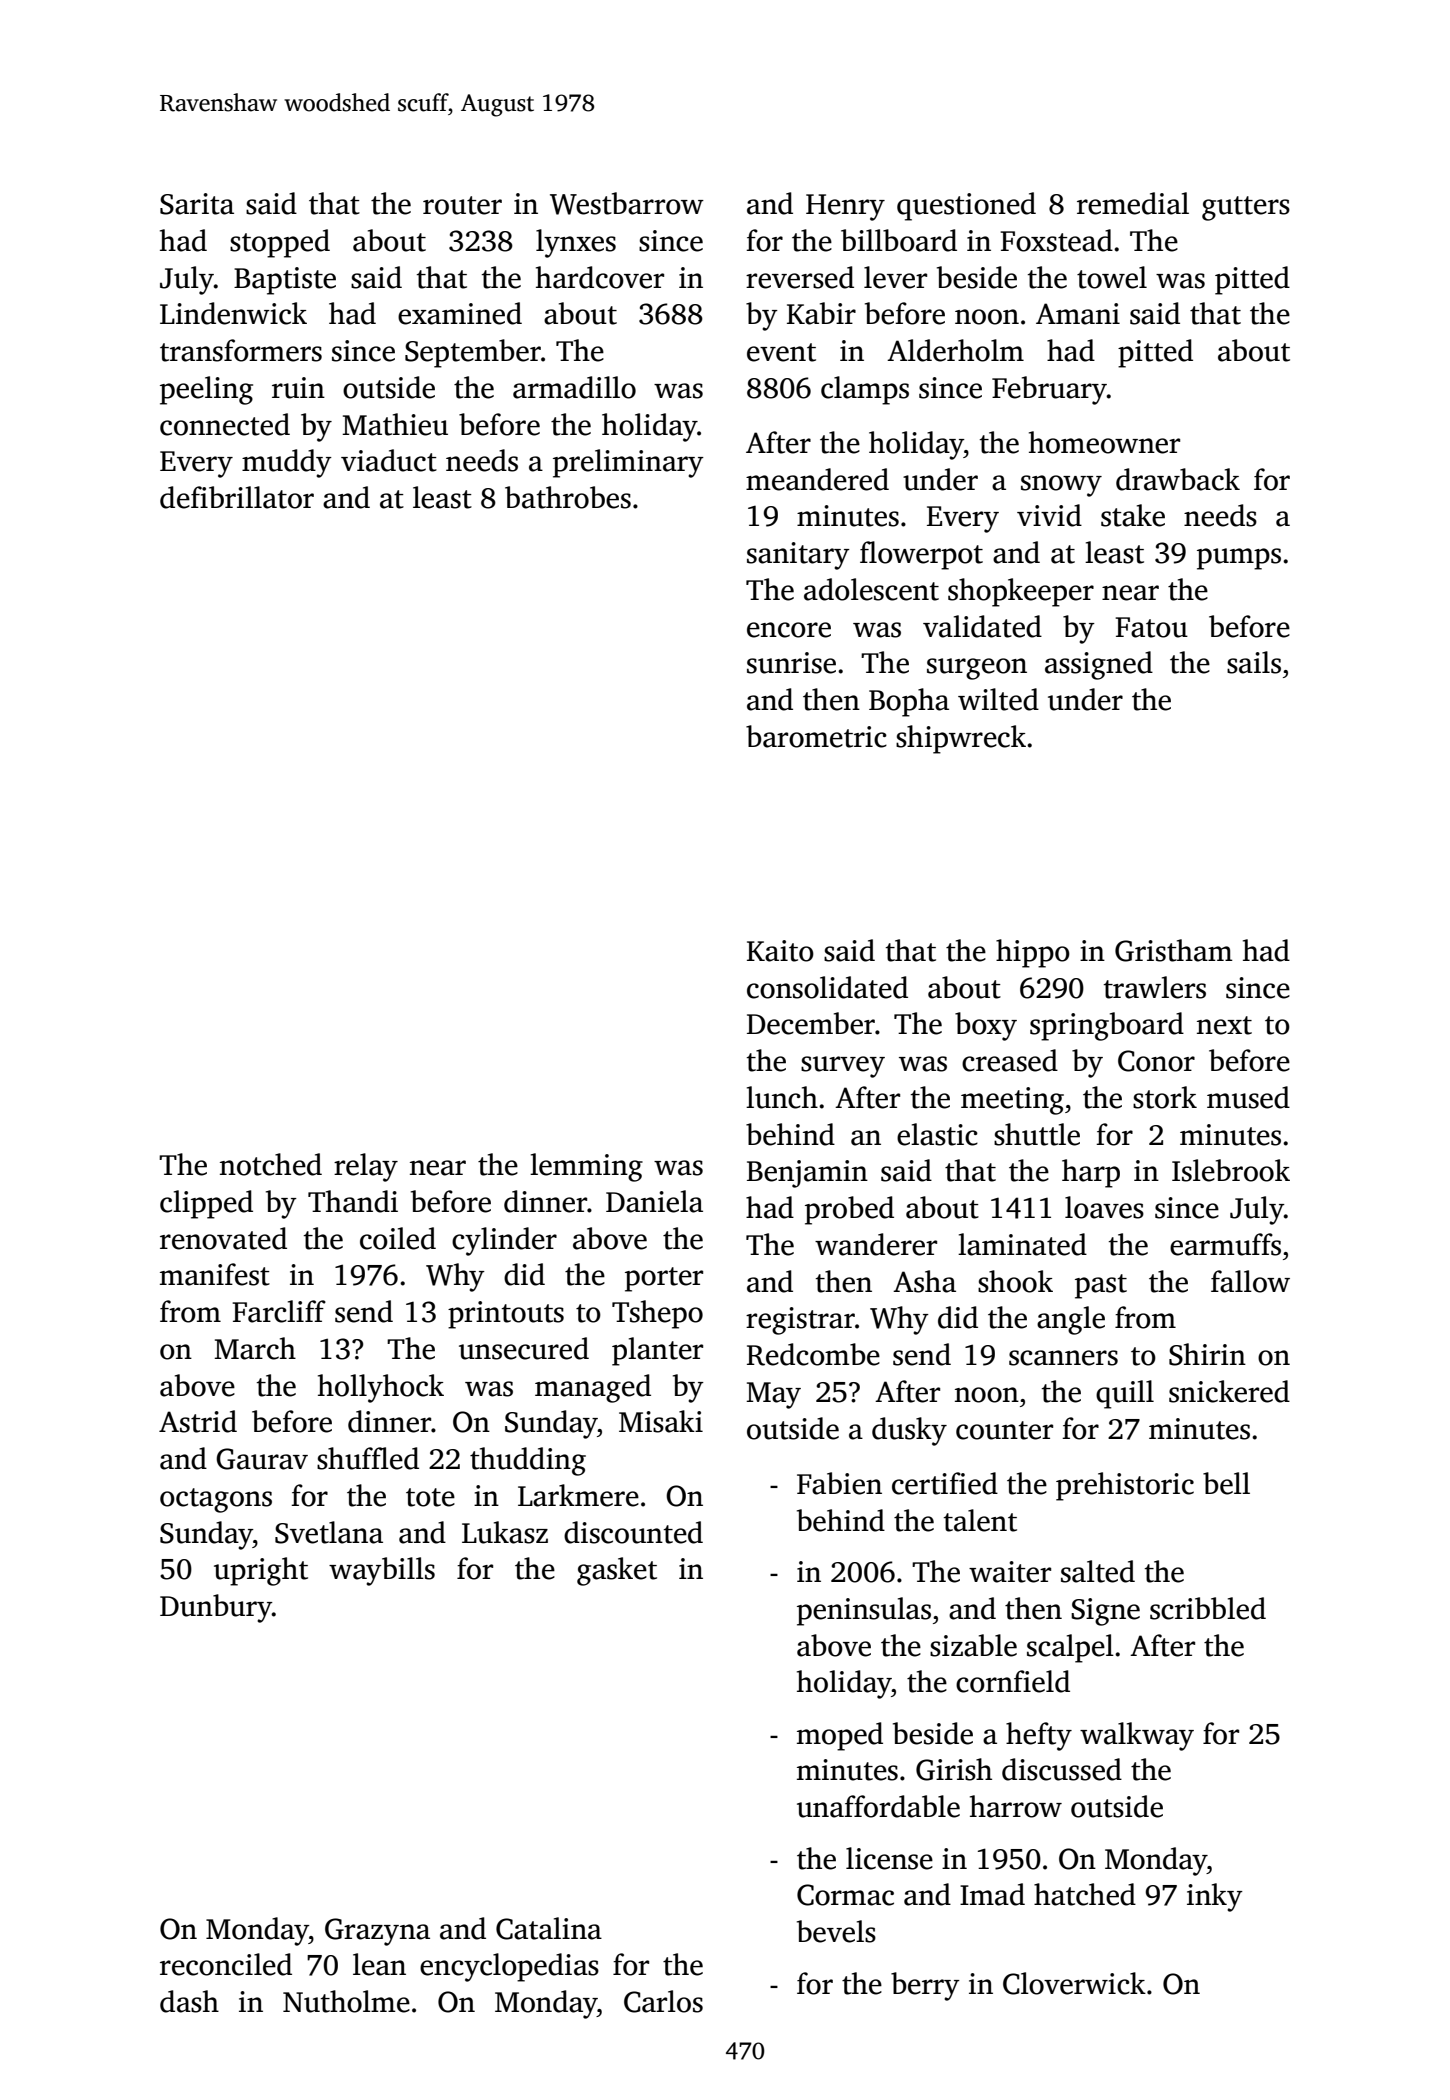  What do you see at coordinates (1033, 953) in the screenshot?
I see `hippo` at bounding box center [1033, 953].
